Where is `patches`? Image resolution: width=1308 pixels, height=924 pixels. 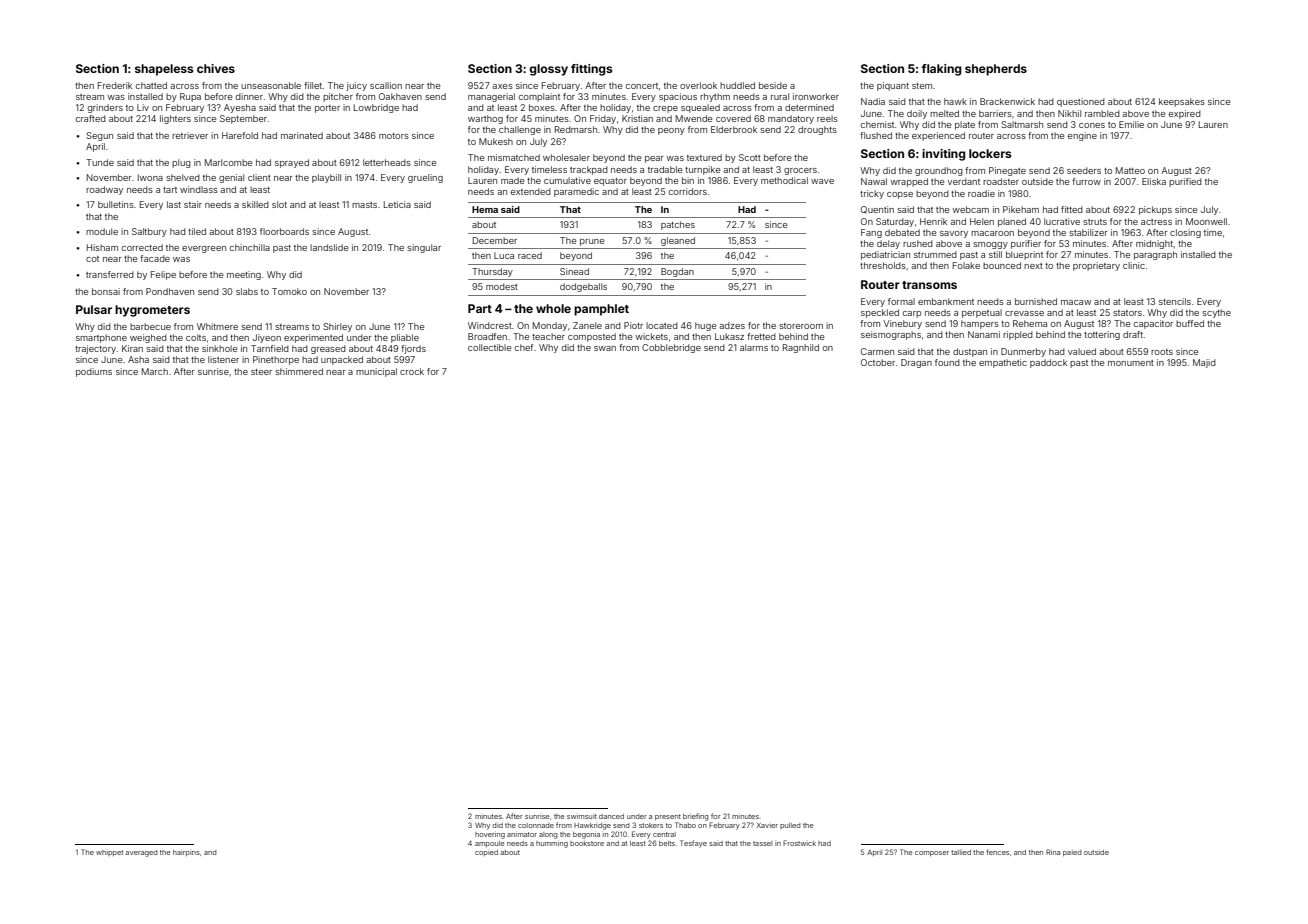 patches is located at coordinates (678, 225).
